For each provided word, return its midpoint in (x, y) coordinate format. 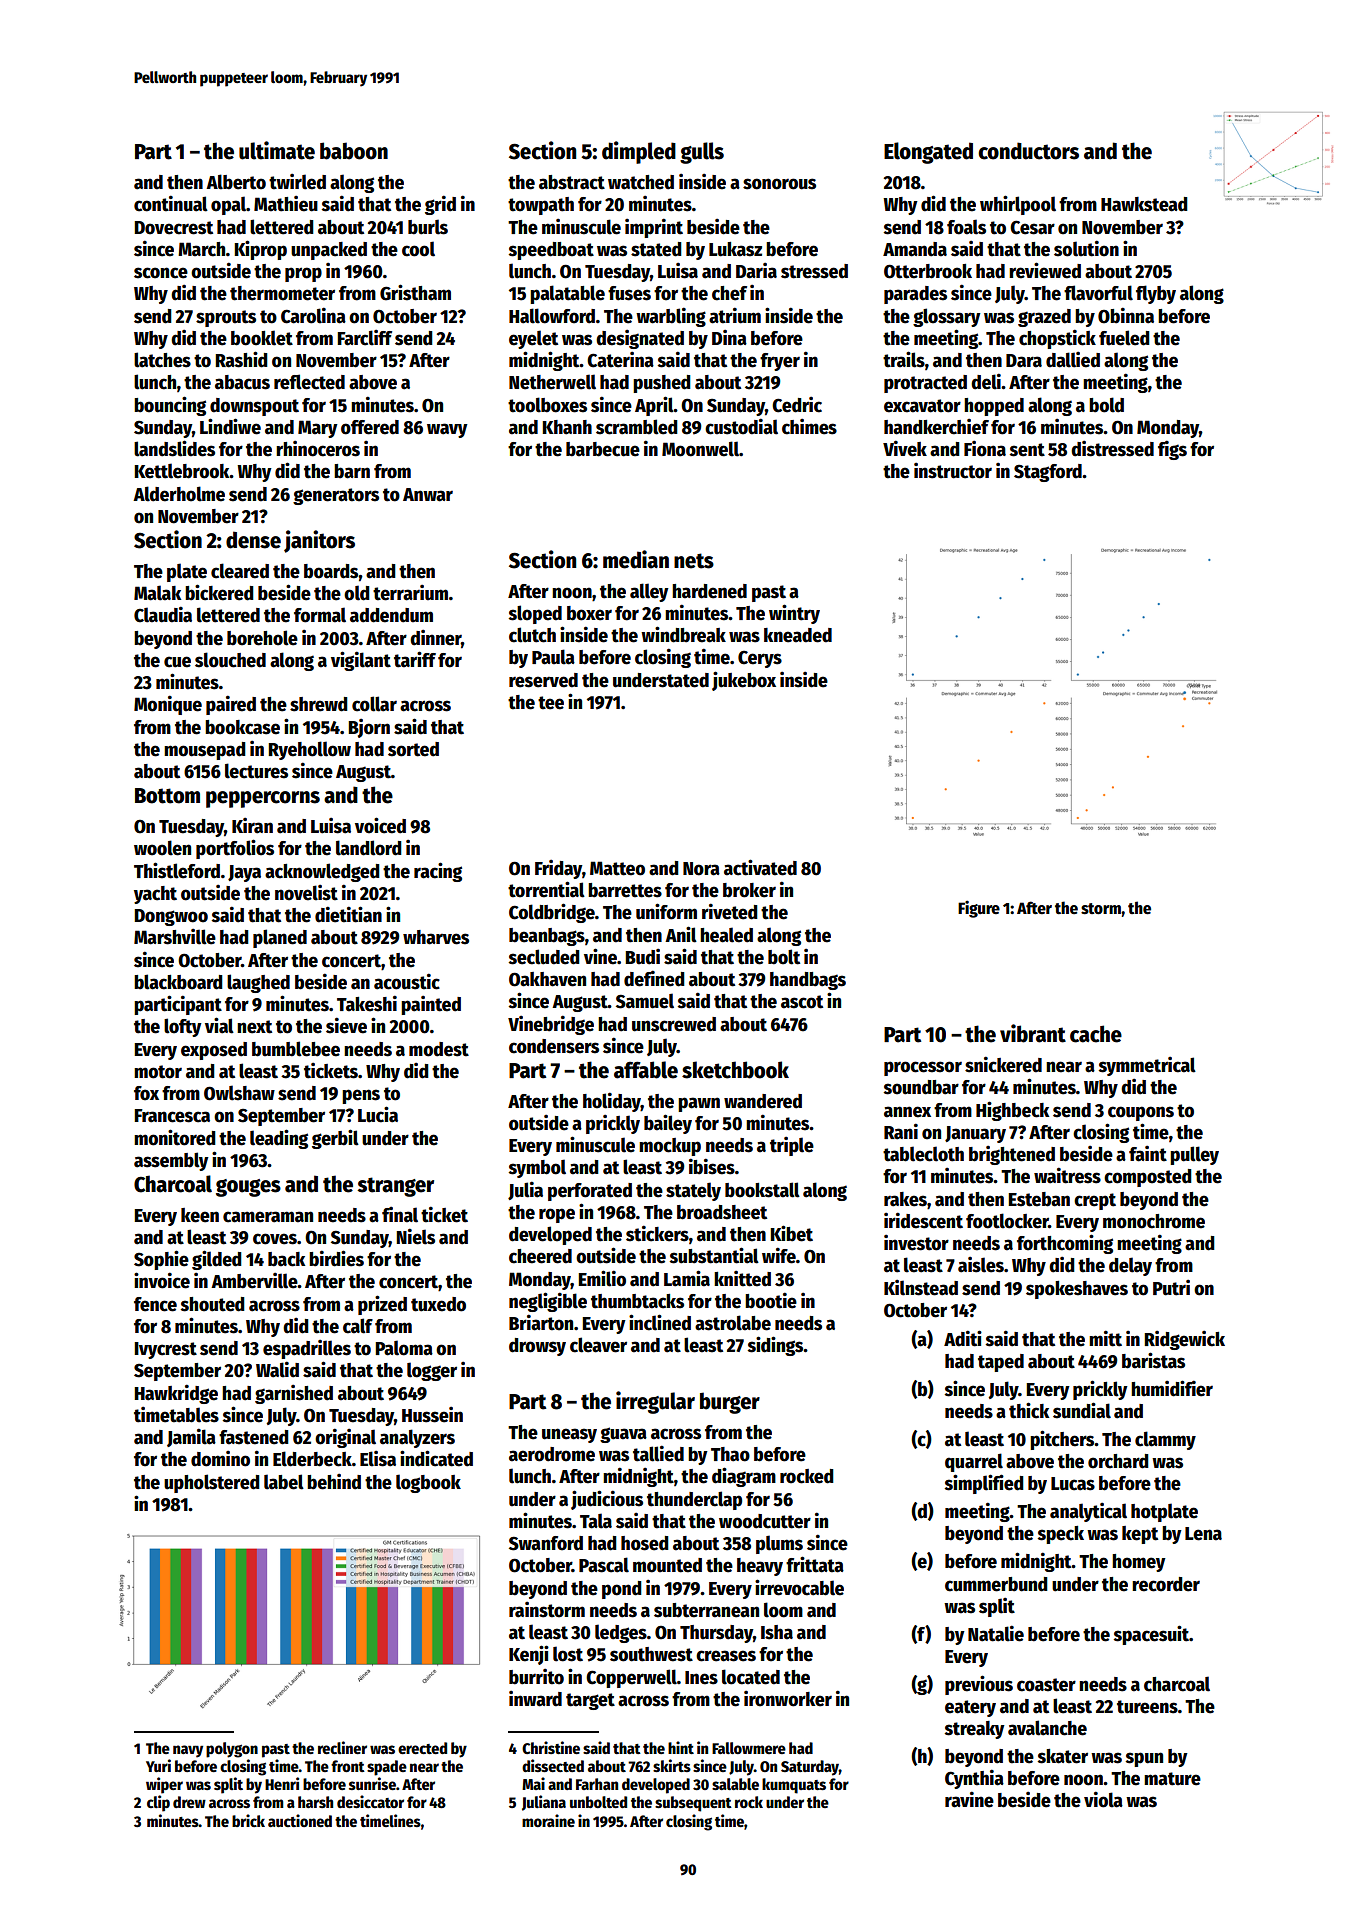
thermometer (282, 293)
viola (1103, 1799)
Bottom (167, 796)
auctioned (300, 1820)
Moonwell (700, 449)
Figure (979, 909)
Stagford (1048, 473)
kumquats (794, 1786)
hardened (709, 591)
